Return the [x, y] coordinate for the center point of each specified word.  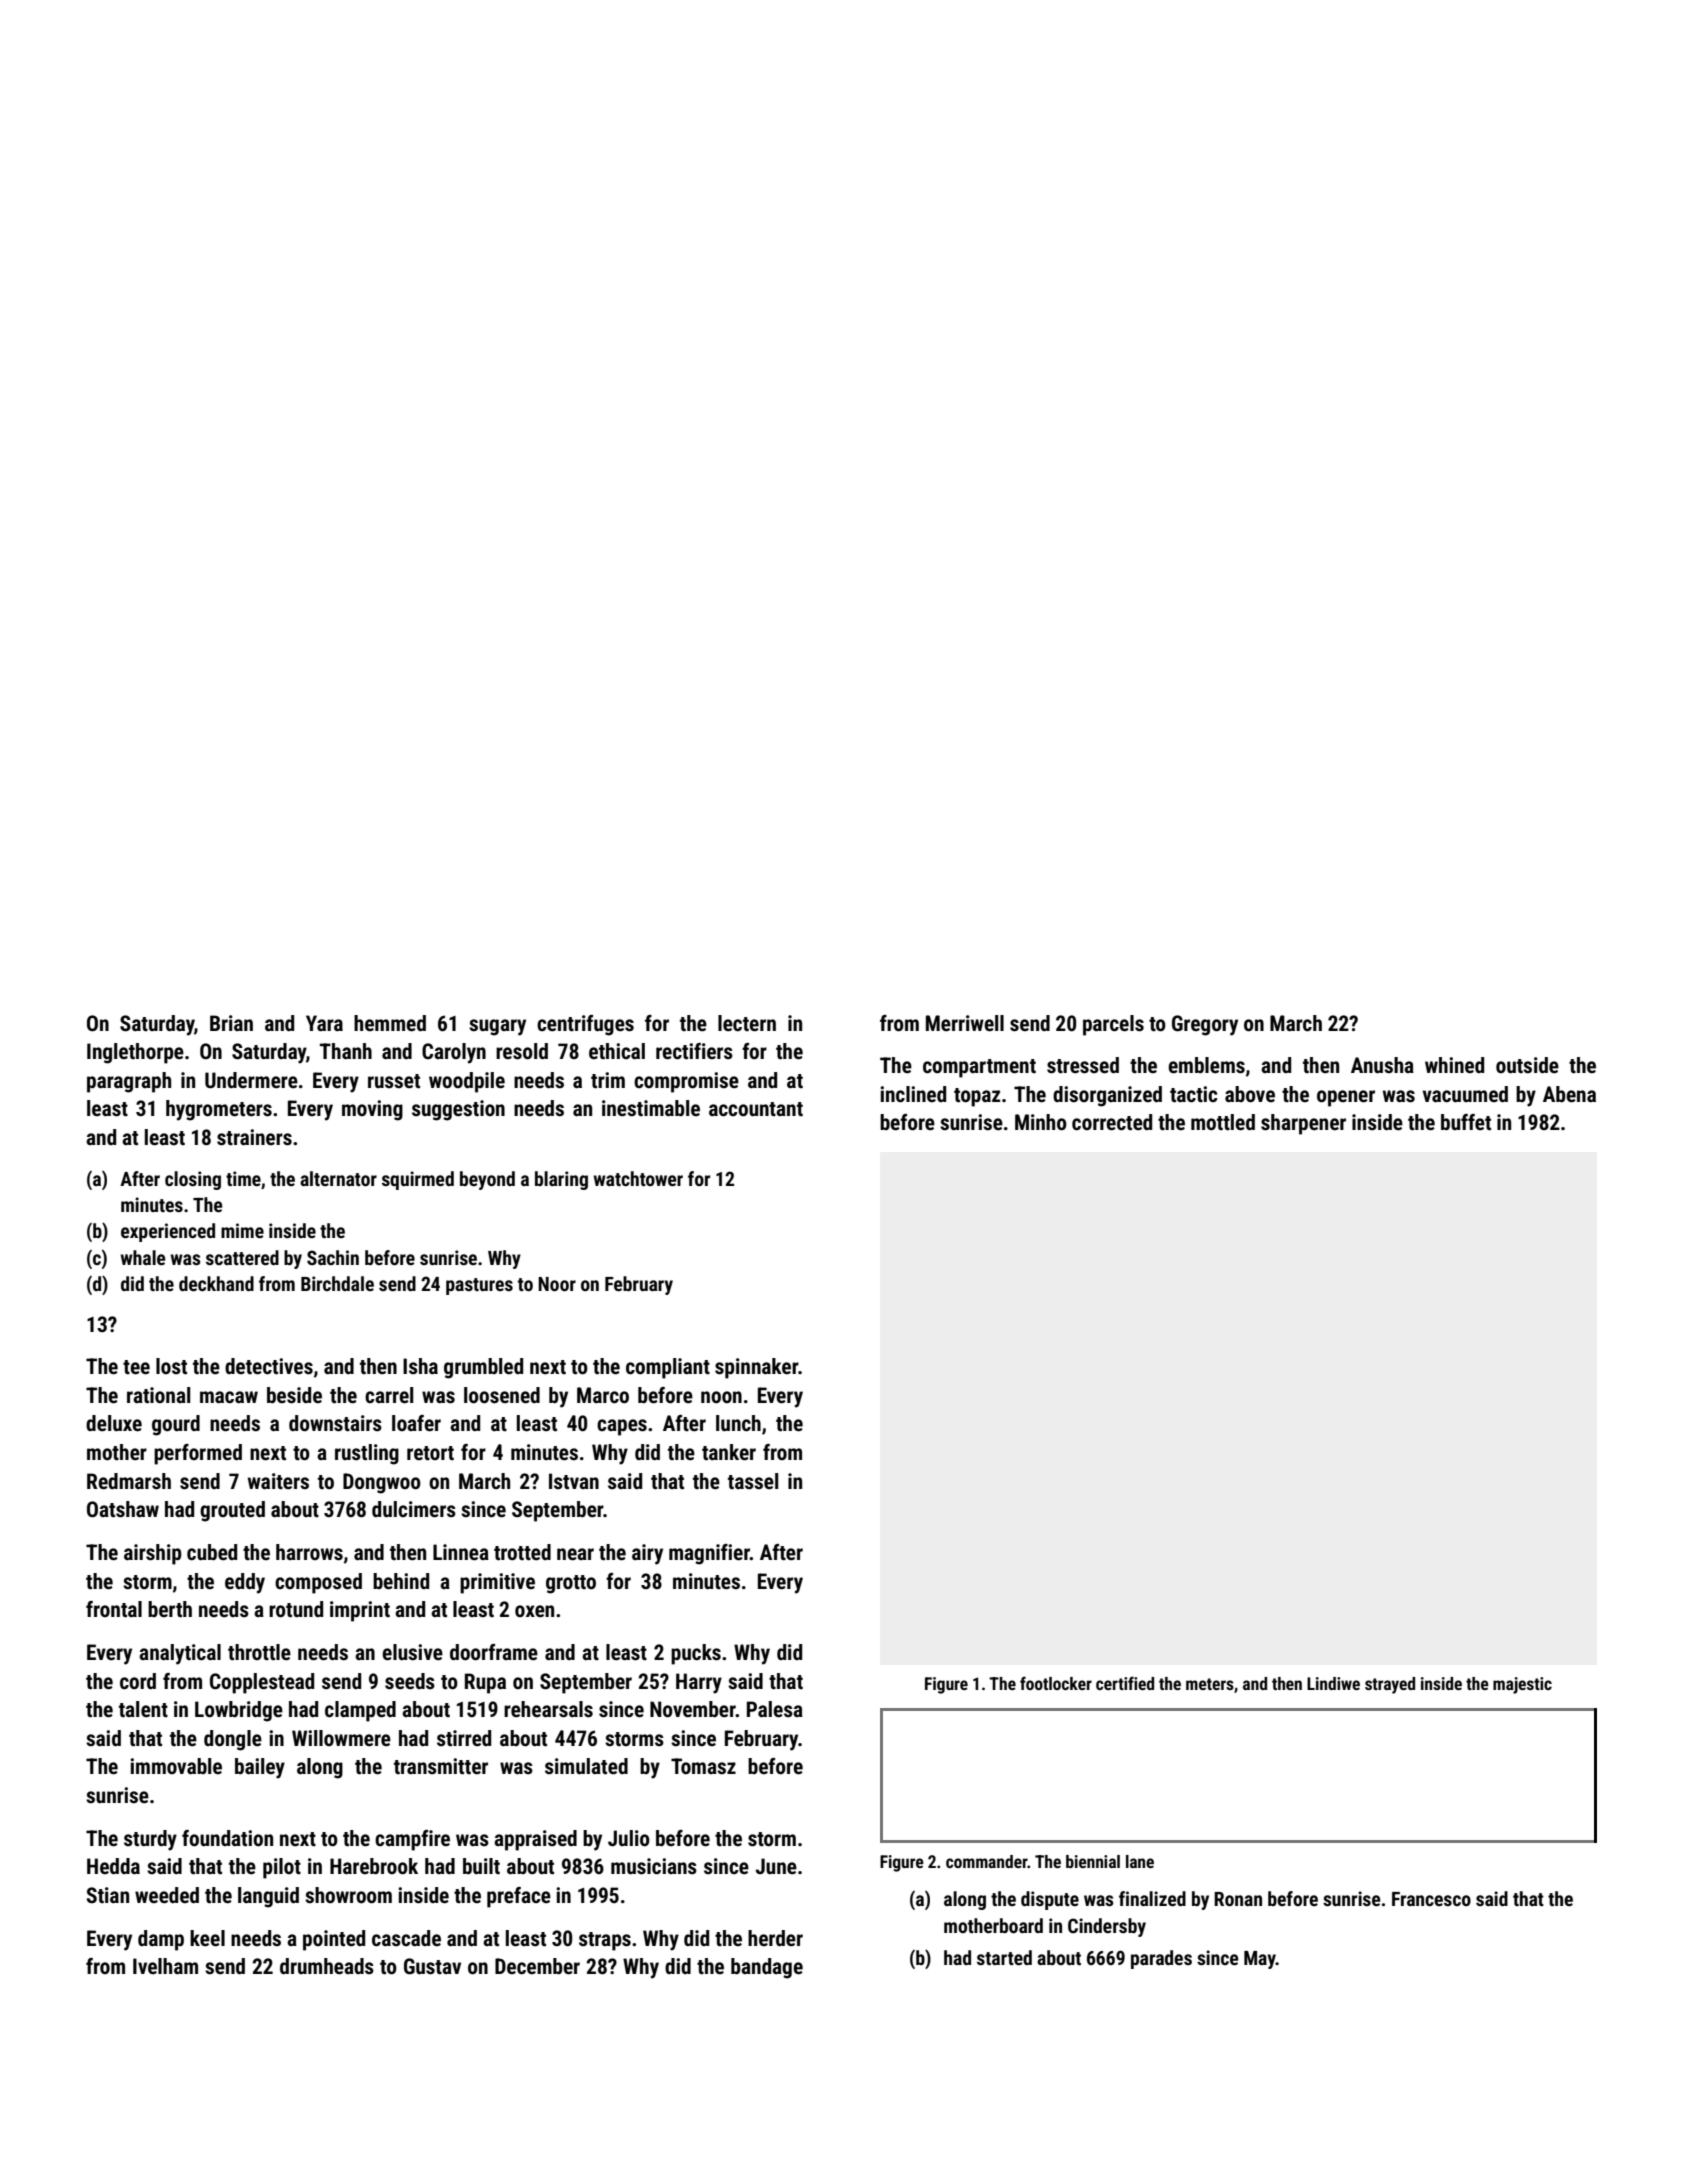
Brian [231, 1023]
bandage [767, 1968]
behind [401, 1581]
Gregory [1205, 1025]
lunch [738, 1423]
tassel [753, 1481]
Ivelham [165, 1966]
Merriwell [965, 1023]
